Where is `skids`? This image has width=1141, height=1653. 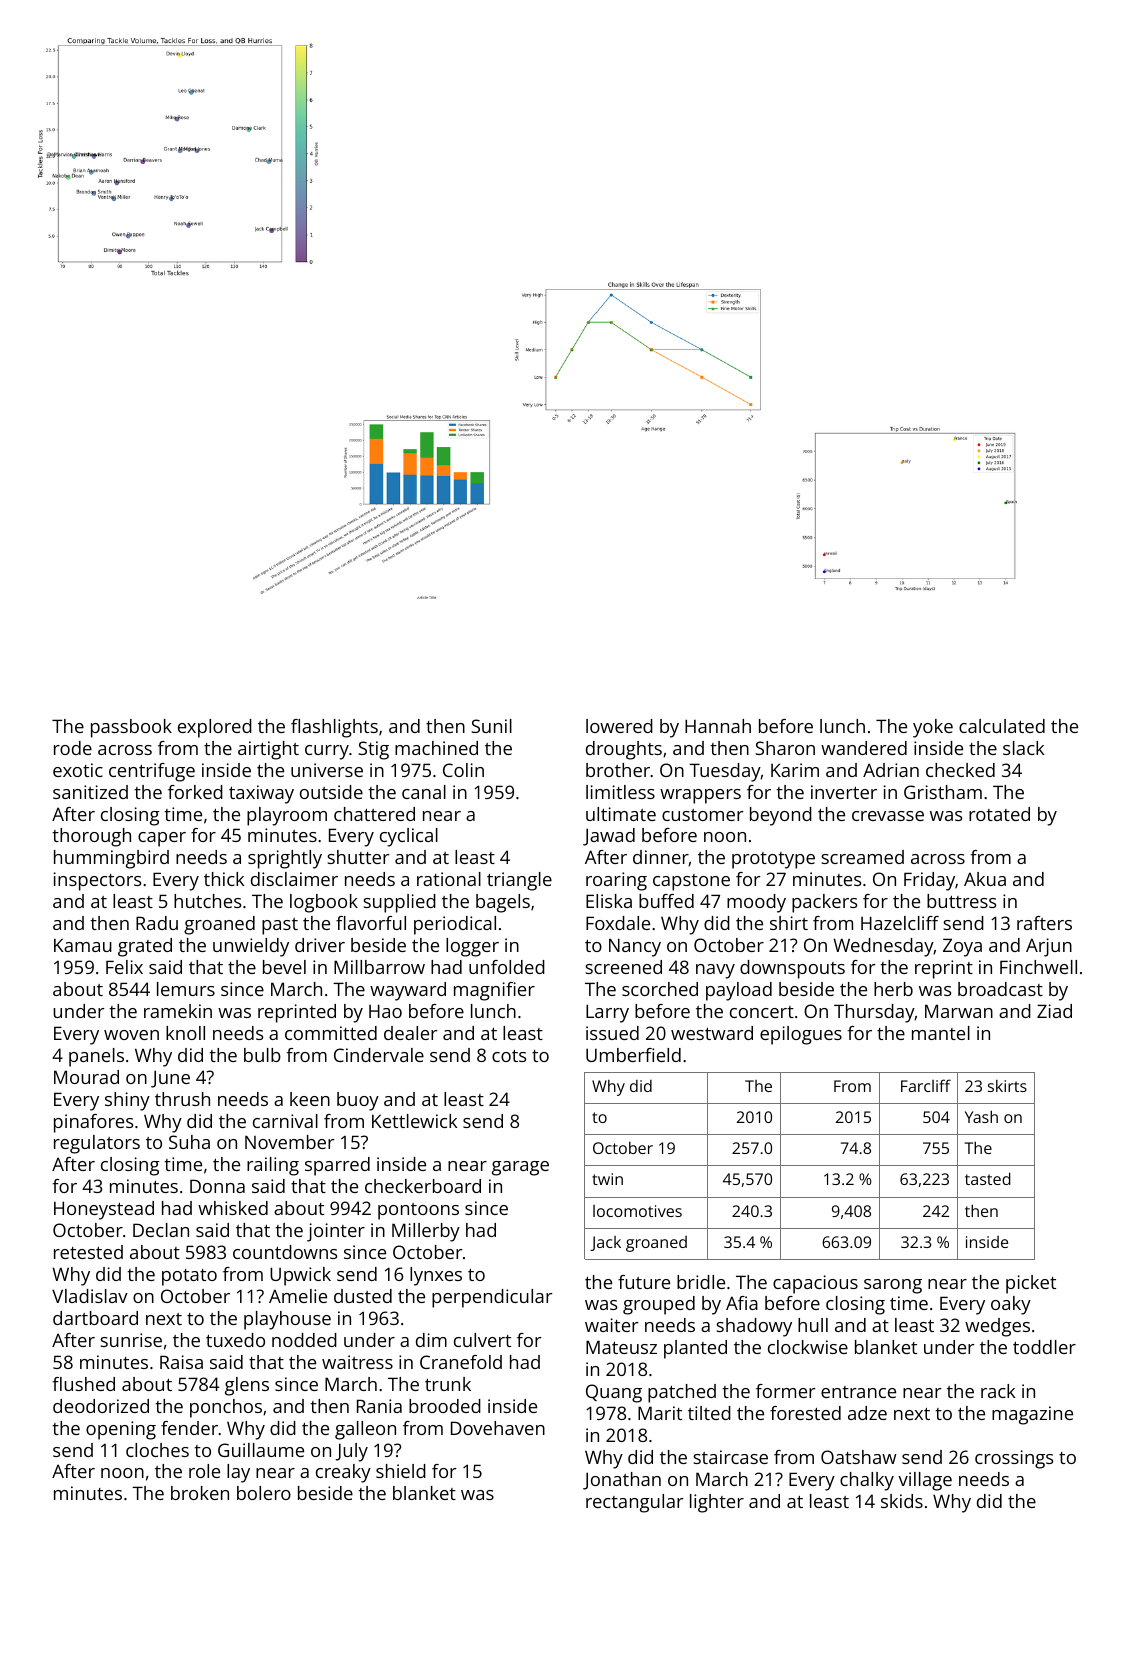
skids is located at coordinates (902, 1501).
